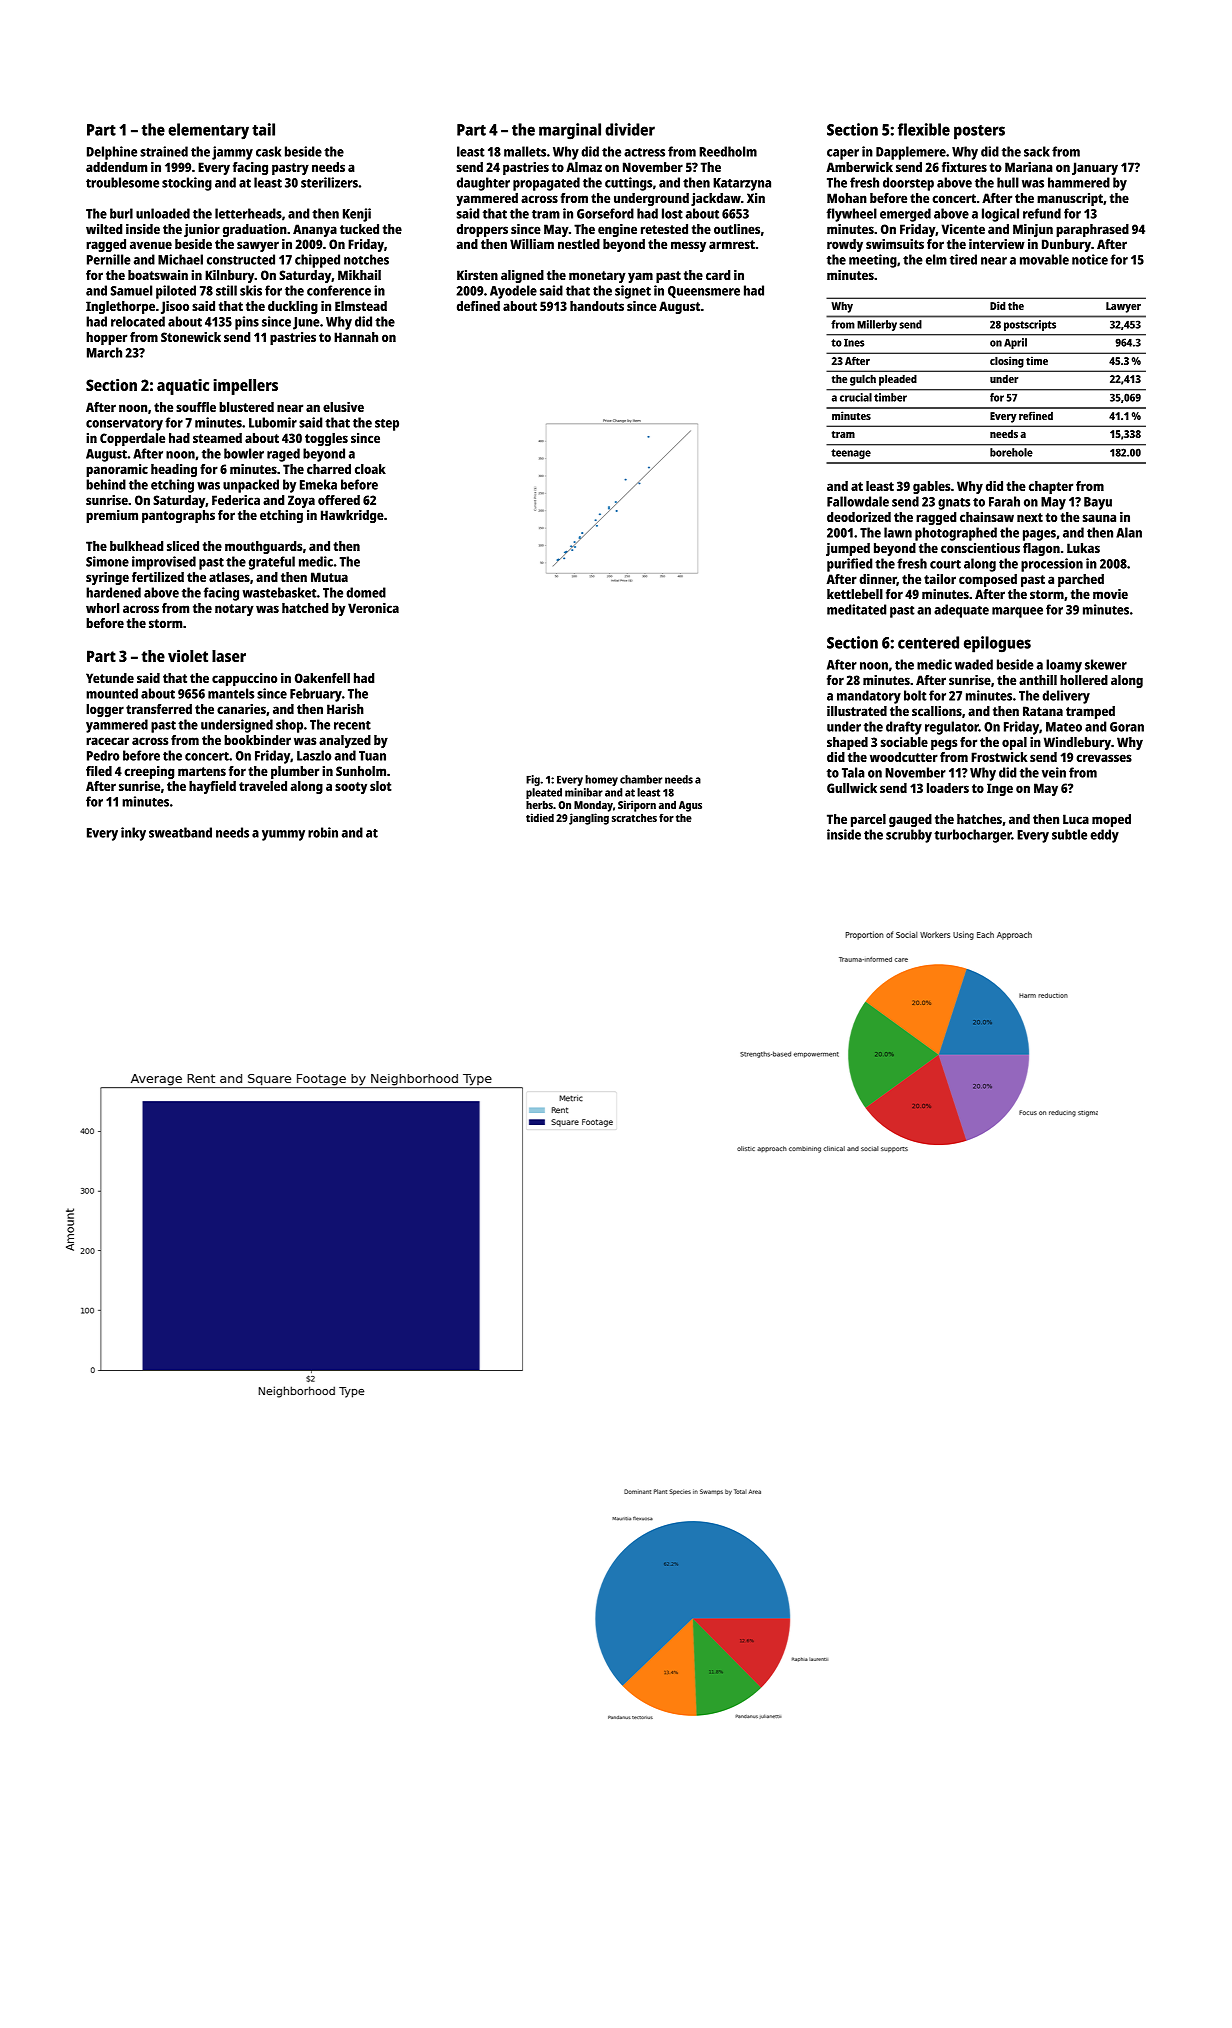 This screenshot has width=1232, height=2028. Describe the element at coordinates (106, 338) in the screenshot. I see `hopper` at that location.
